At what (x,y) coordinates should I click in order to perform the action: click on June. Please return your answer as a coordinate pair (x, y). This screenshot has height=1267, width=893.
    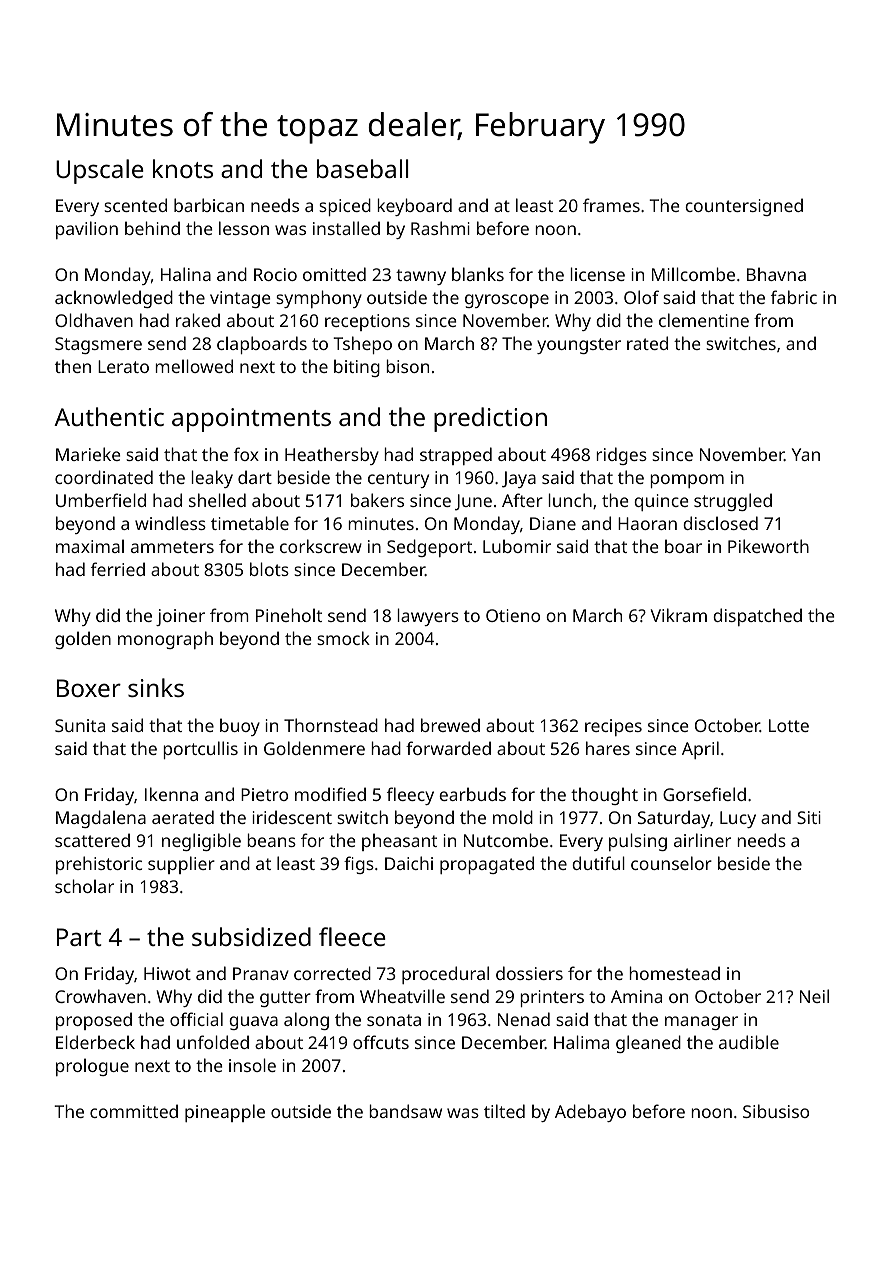
    Looking at the image, I should click on (473, 502).
